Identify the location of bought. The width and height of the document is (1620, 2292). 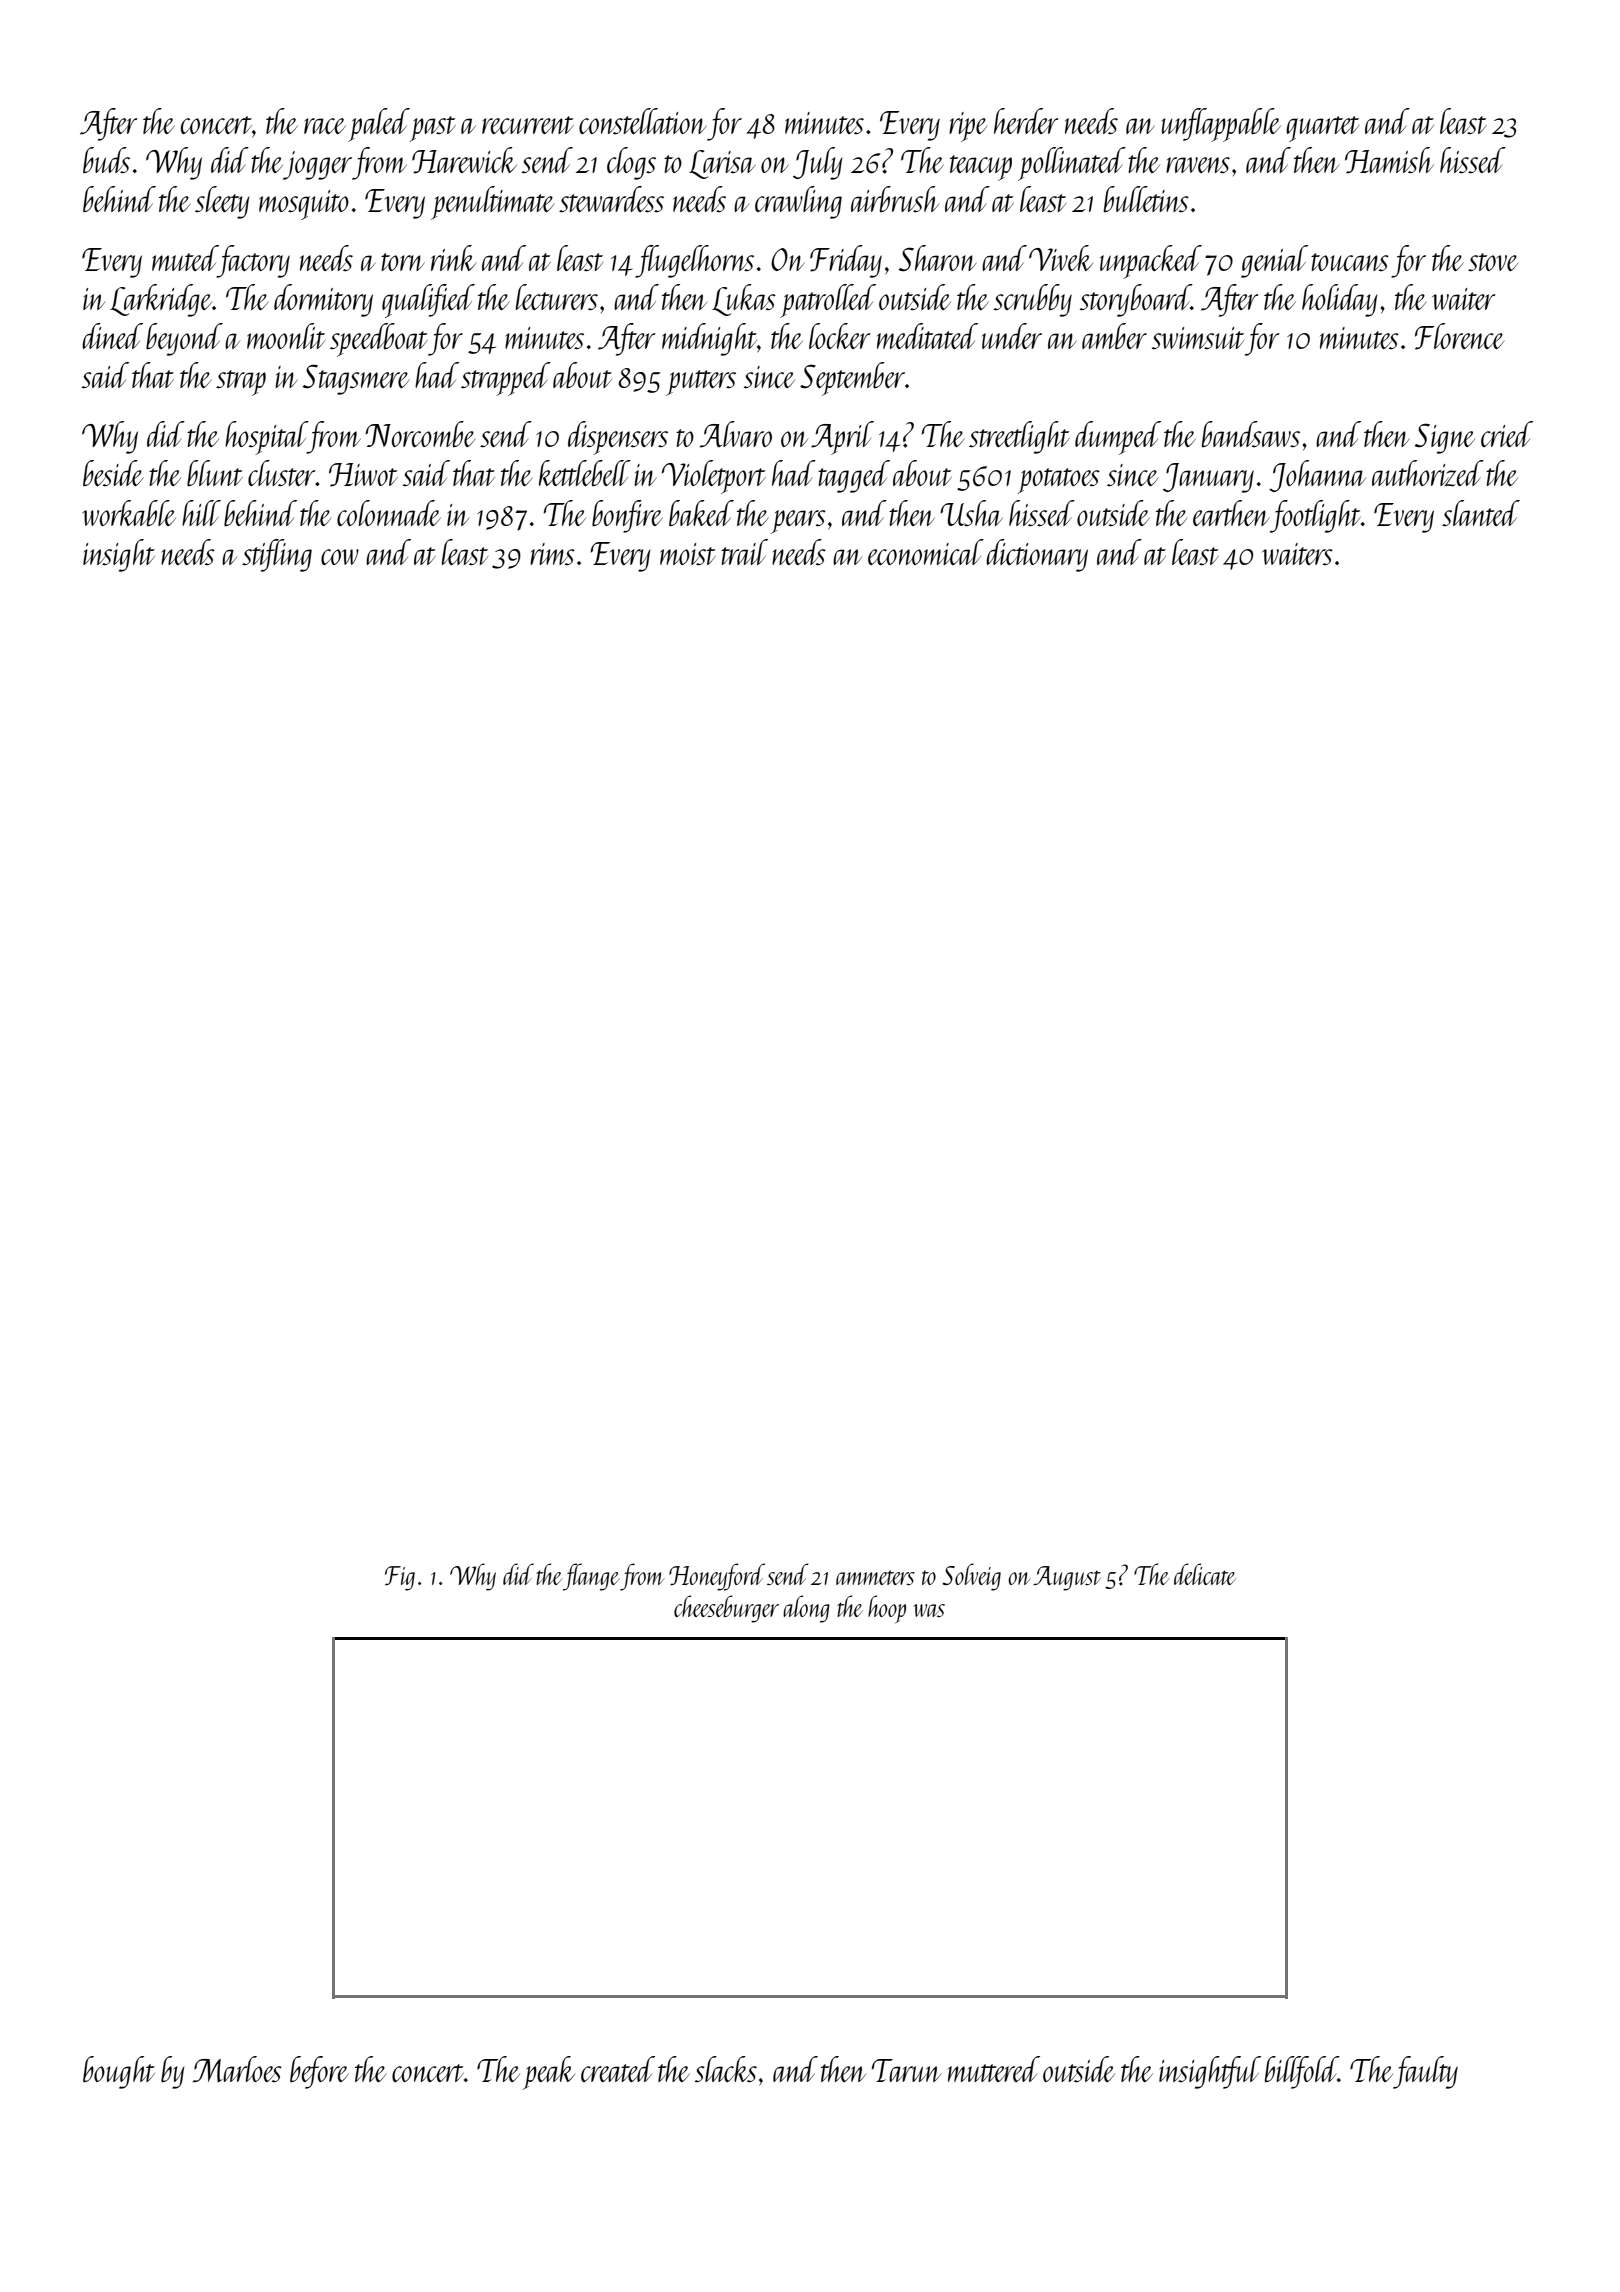
(119, 2072).
